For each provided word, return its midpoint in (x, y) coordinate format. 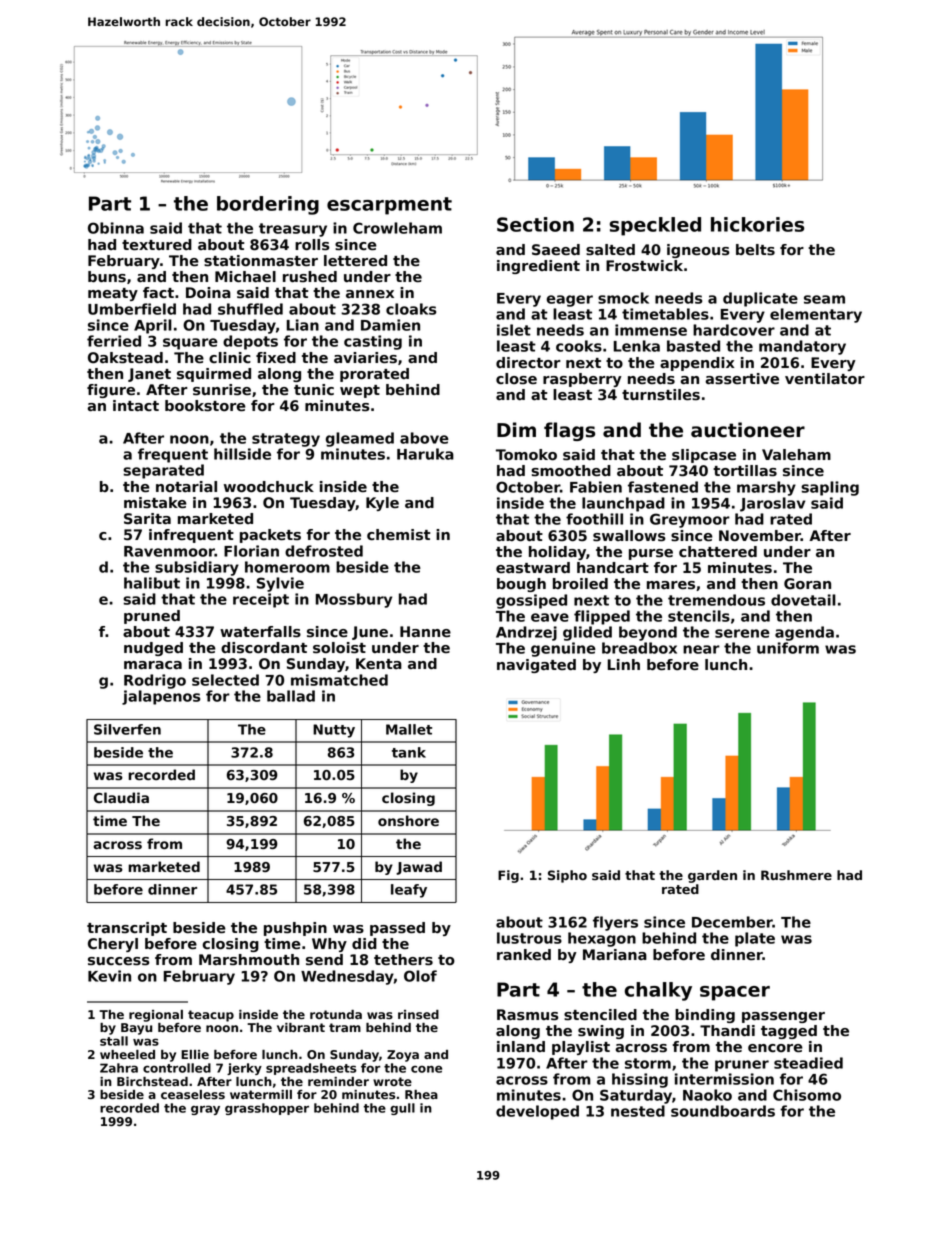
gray (205, 1110)
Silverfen (127, 729)
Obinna (116, 228)
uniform (788, 648)
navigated (536, 666)
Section (535, 224)
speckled (655, 226)
